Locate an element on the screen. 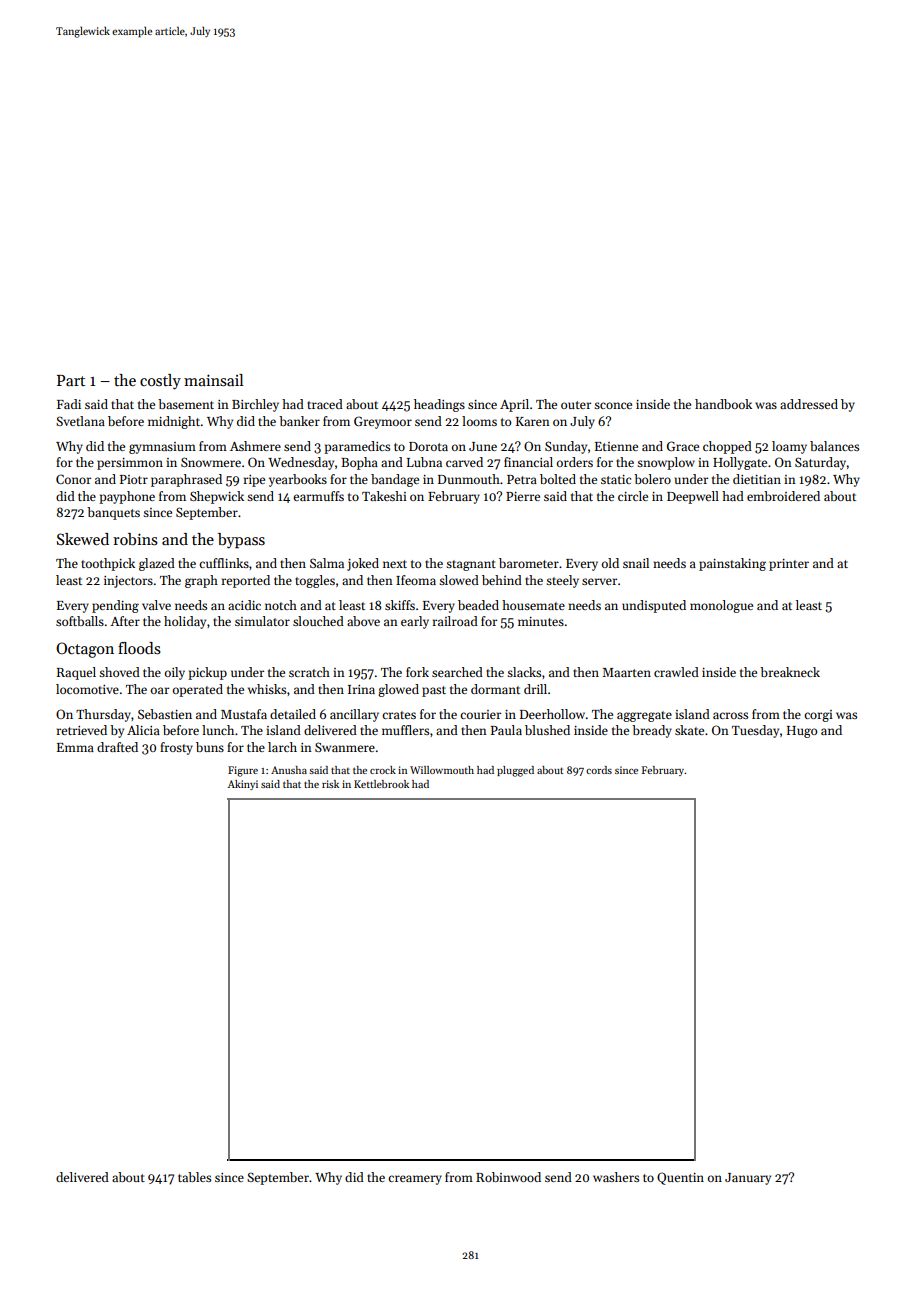  handbook is located at coordinates (723, 404).
